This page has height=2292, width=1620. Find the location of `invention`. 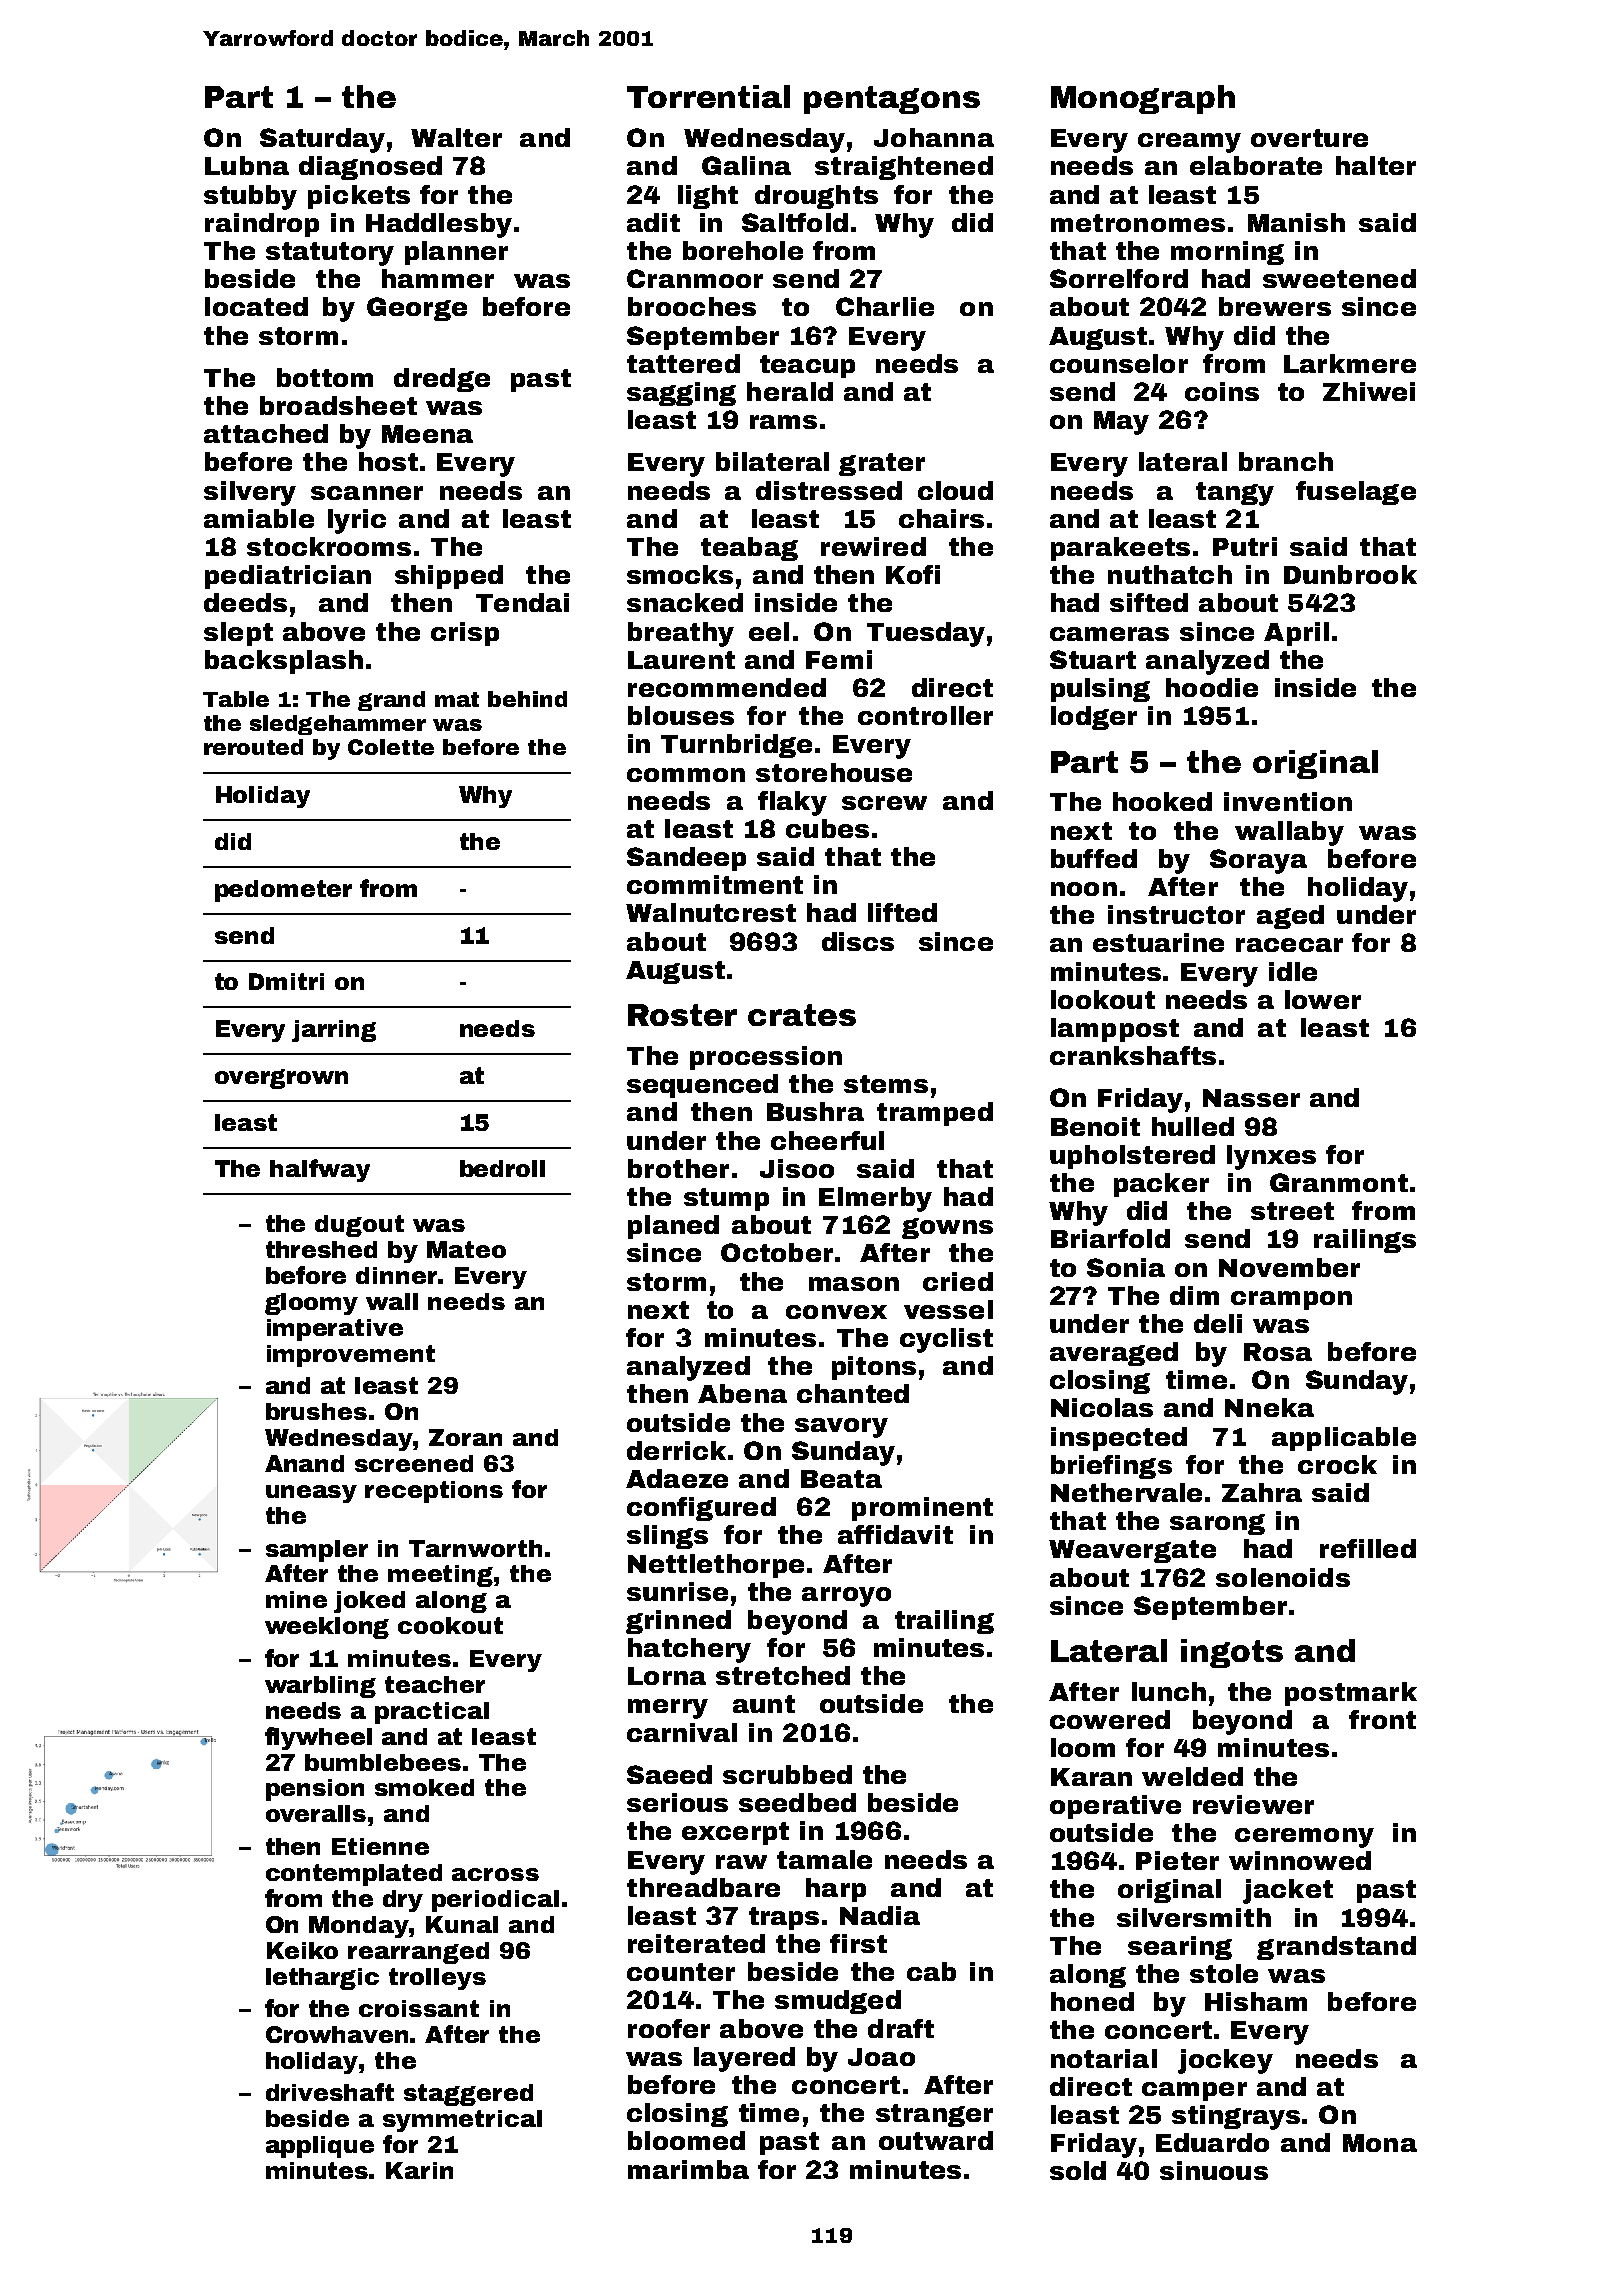

invention is located at coordinates (1288, 801).
